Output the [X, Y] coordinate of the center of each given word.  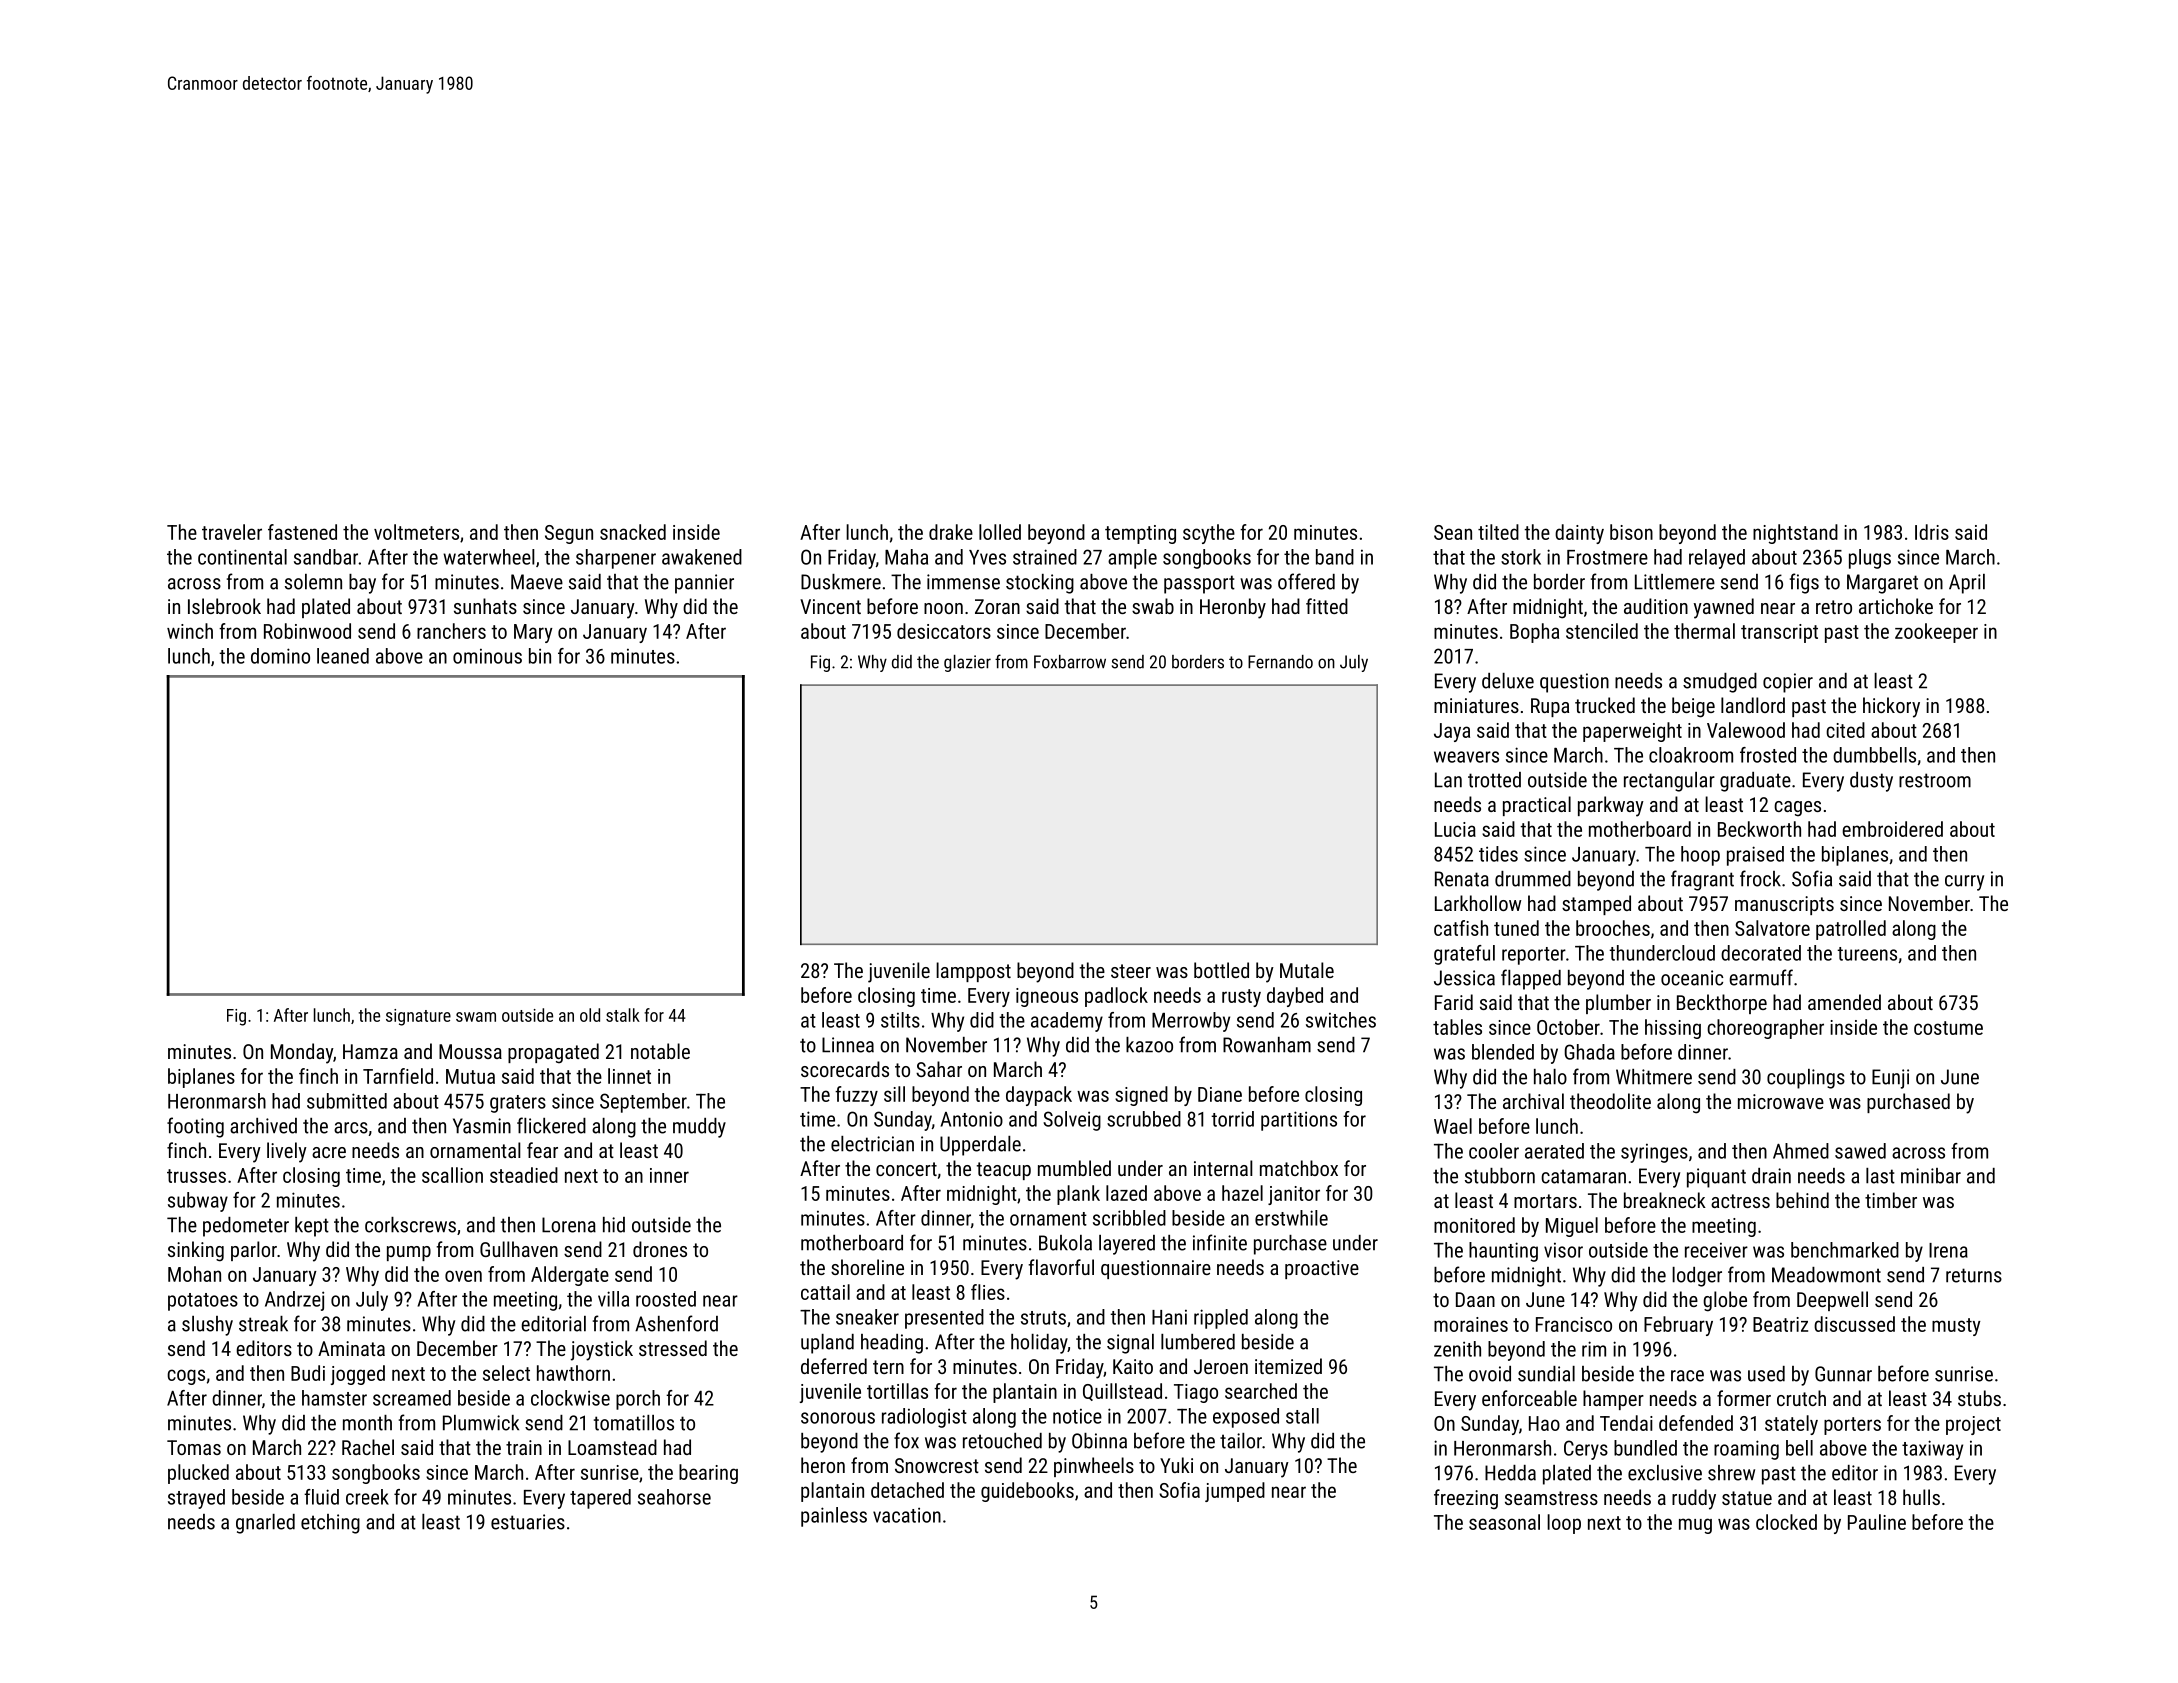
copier [1788, 683]
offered [1306, 581]
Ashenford [676, 1323]
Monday [302, 1053]
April [1967, 584]
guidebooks [1027, 1492]
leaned [343, 656]
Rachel [368, 1447]
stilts [900, 1020]
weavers [1466, 757]
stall [1302, 1416]
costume [1948, 1028]
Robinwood [307, 631]
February [1678, 1326]
